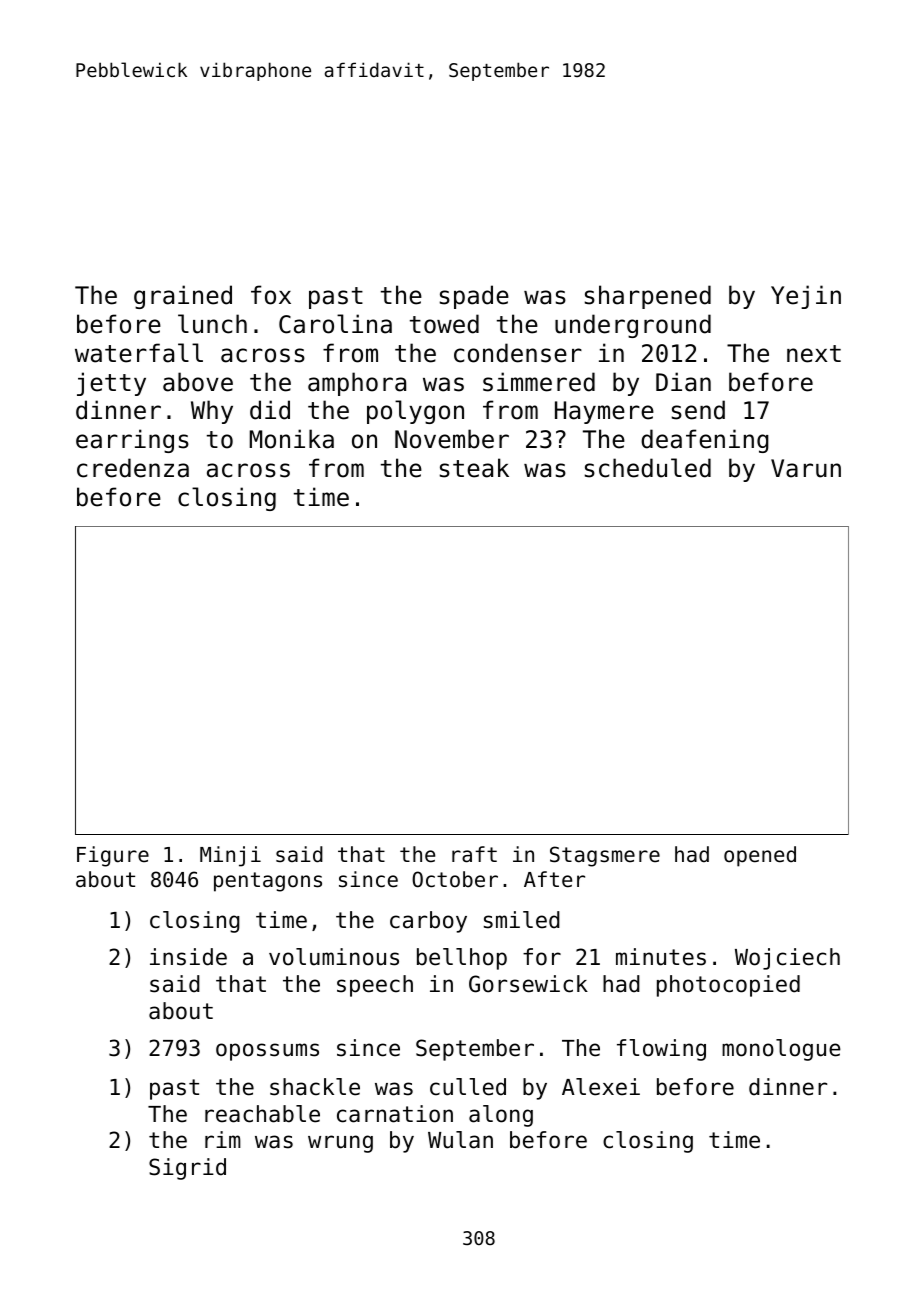 The image size is (924, 1314). I want to click on condenser, so click(518, 353).
